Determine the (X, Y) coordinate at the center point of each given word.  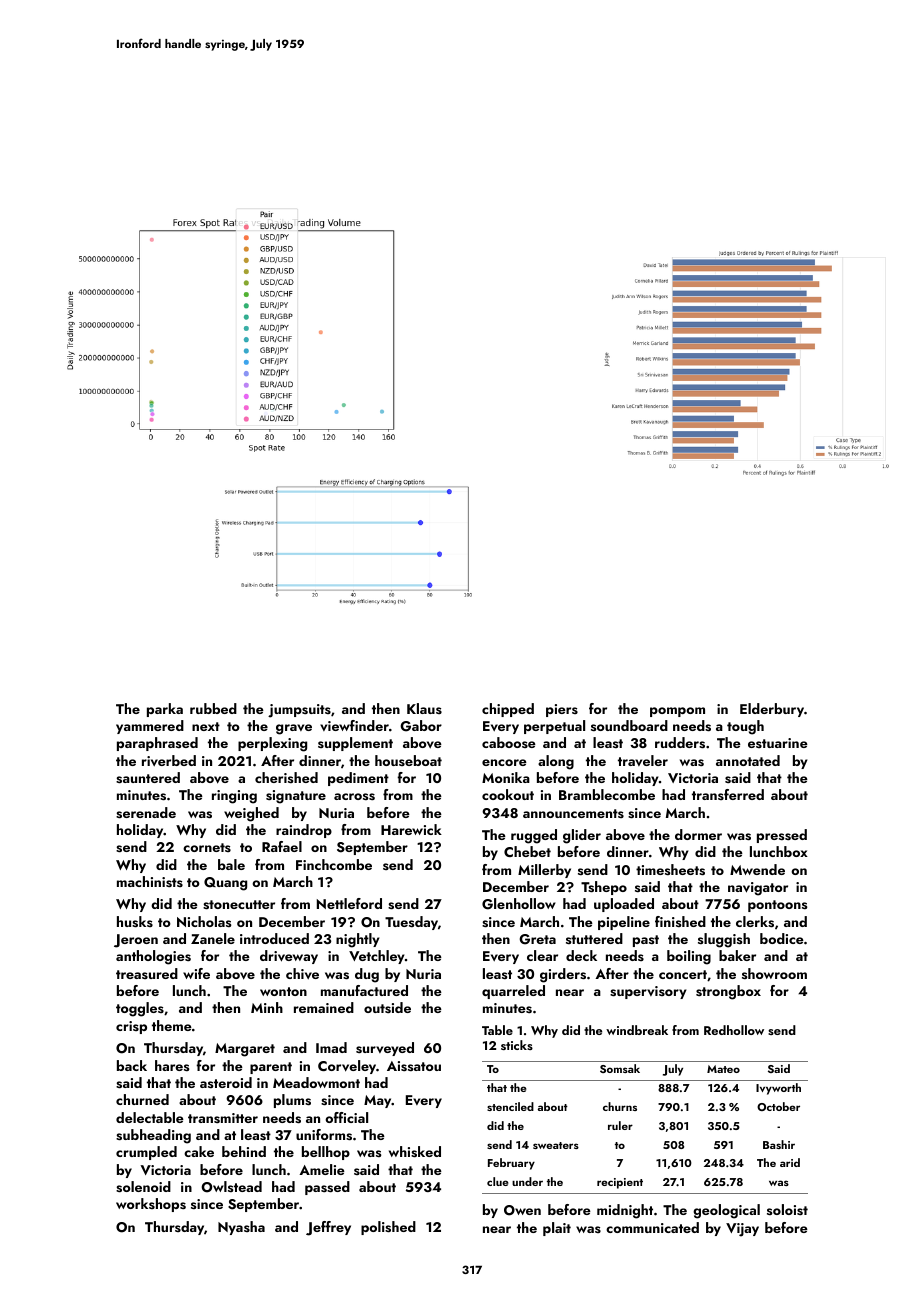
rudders (680, 743)
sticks (517, 1045)
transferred (728, 794)
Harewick (411, 829)
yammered (150, 727)
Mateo (723, 1069)
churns (620, 1106)
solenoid (143, 1187)
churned (142, 1099)
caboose (509, 742)
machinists (150, 882)
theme (172, 1025)
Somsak (620, 1068)
